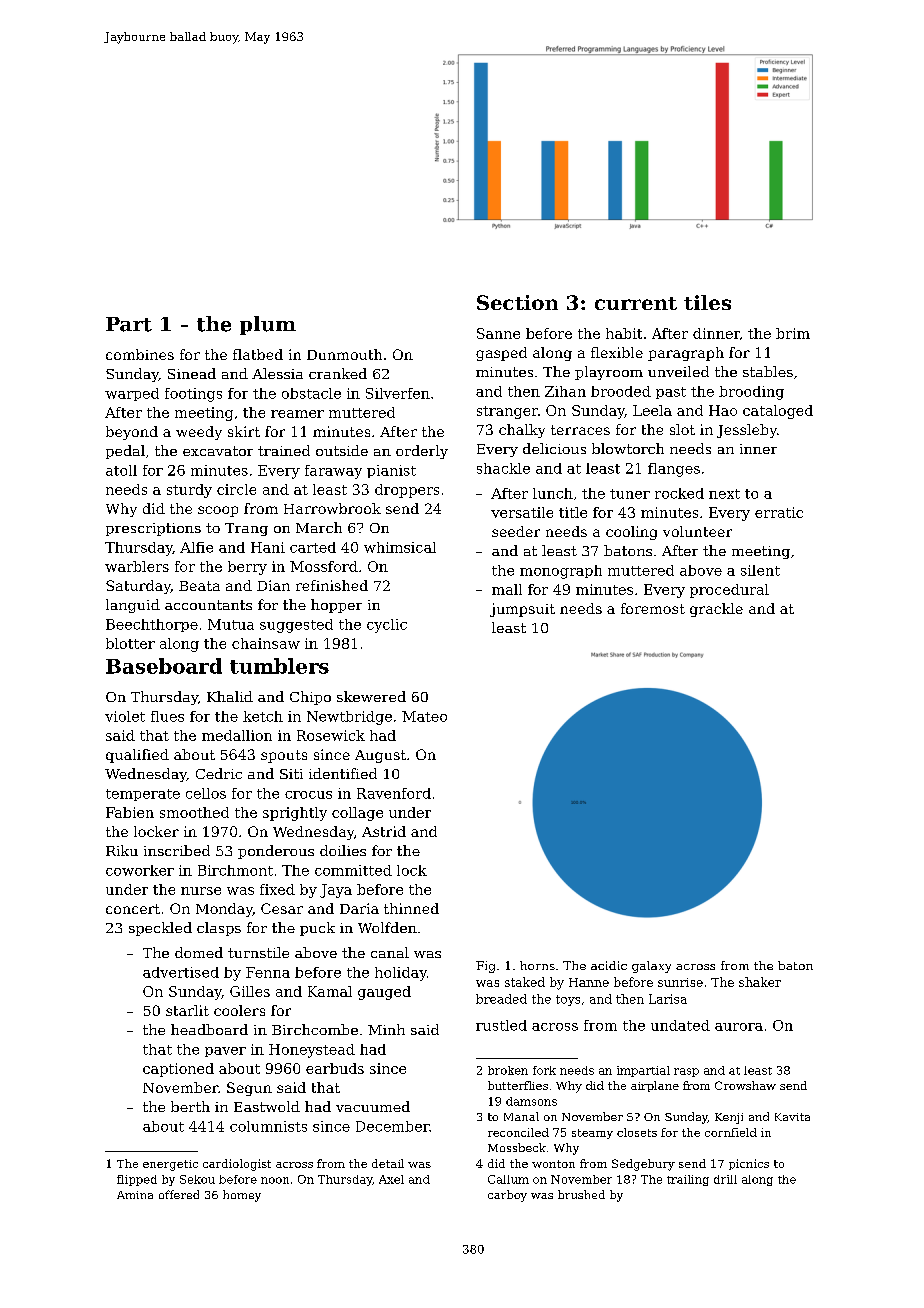  What do you see at coordinates (196, 547) in the document?
I see `Alfie` at bounding box center [196, 547].
